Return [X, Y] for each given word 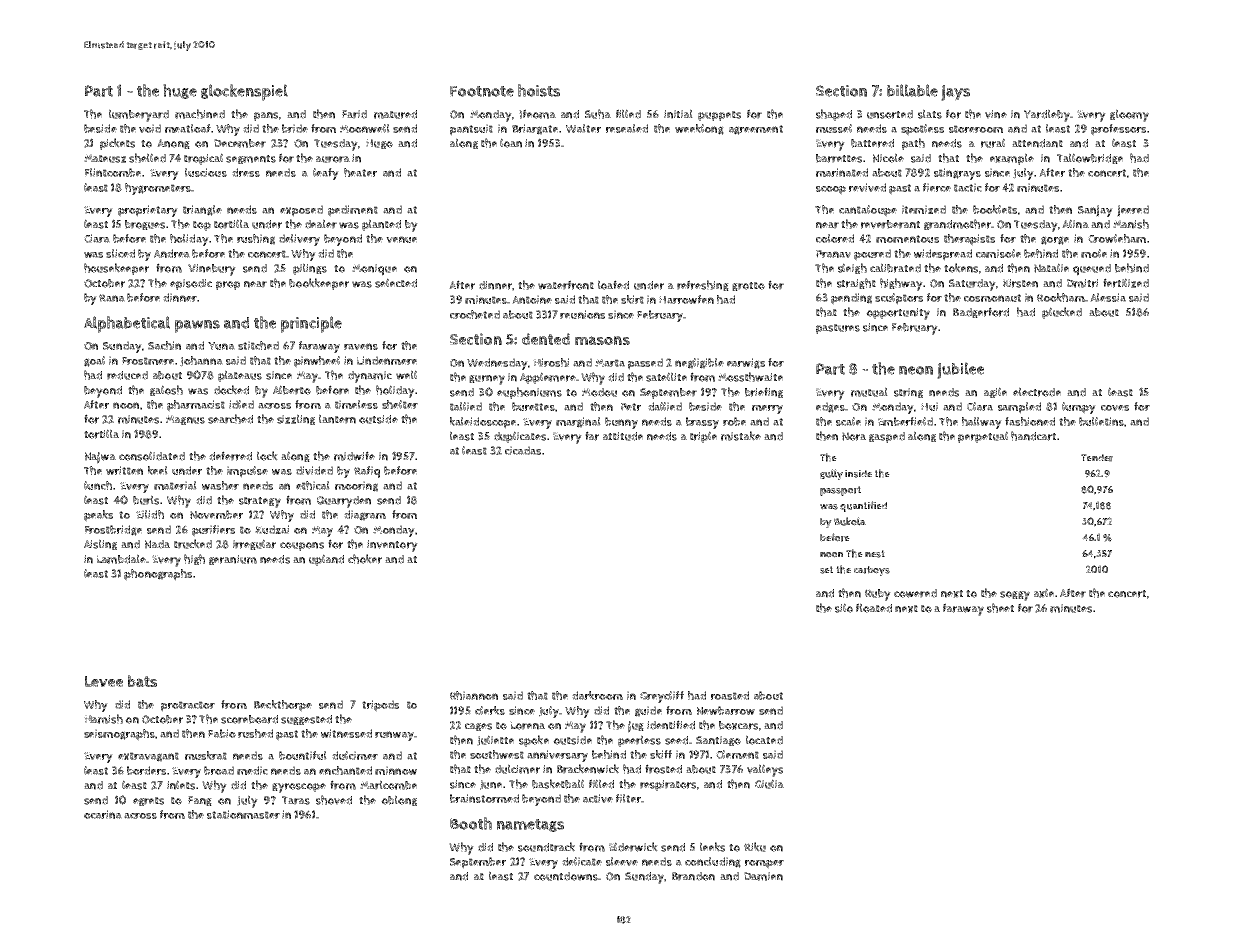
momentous [907, 239]
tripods [380, 706]
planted [381, 225]
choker [365, 559]
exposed [301, 211]
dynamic [370, 377]
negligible [699, 363]
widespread [943, 255]
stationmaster [243, 814]
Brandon [693, 876]
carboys [872, 571]
